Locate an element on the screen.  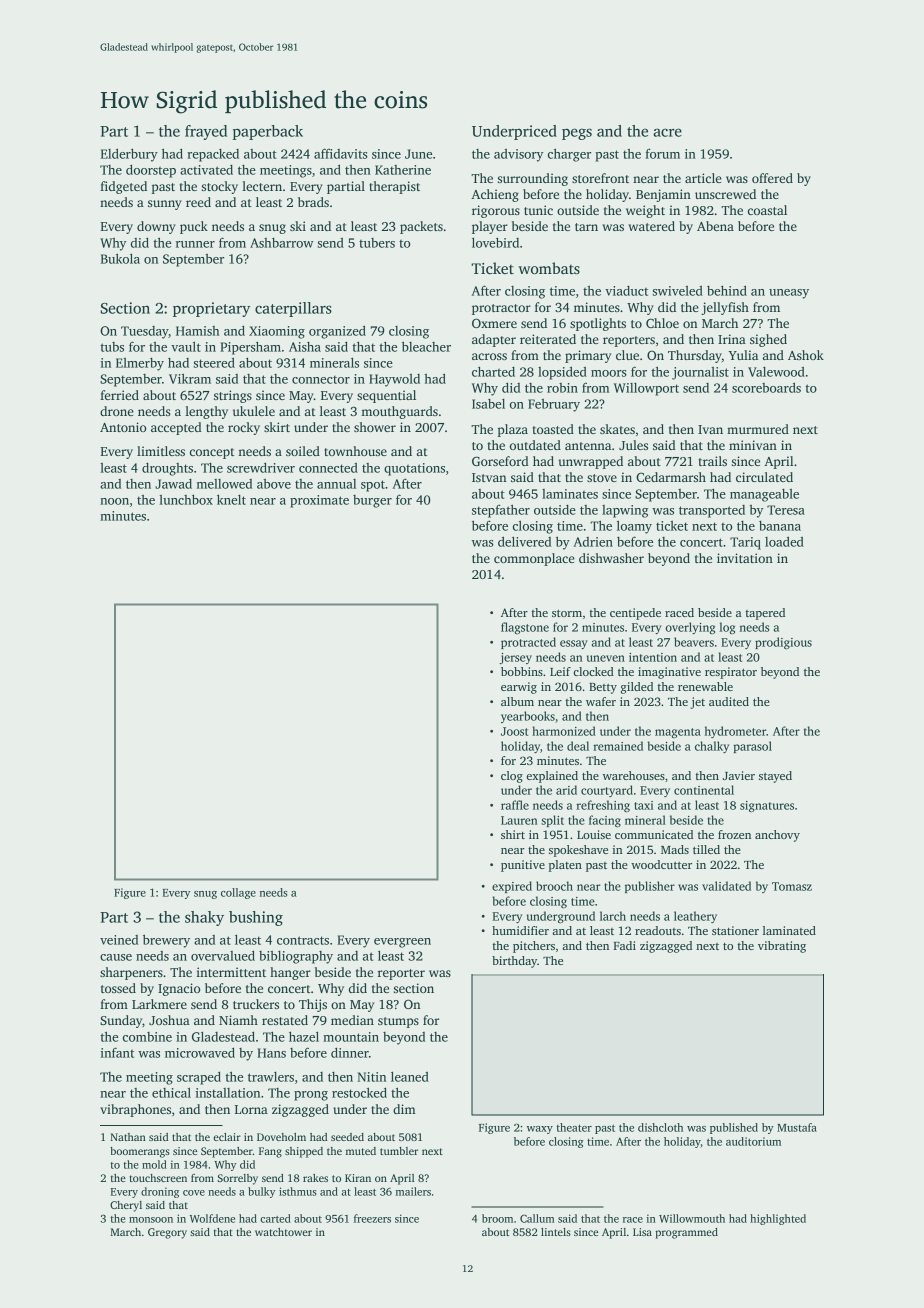
centipede is located at coordinates (635, 614).
